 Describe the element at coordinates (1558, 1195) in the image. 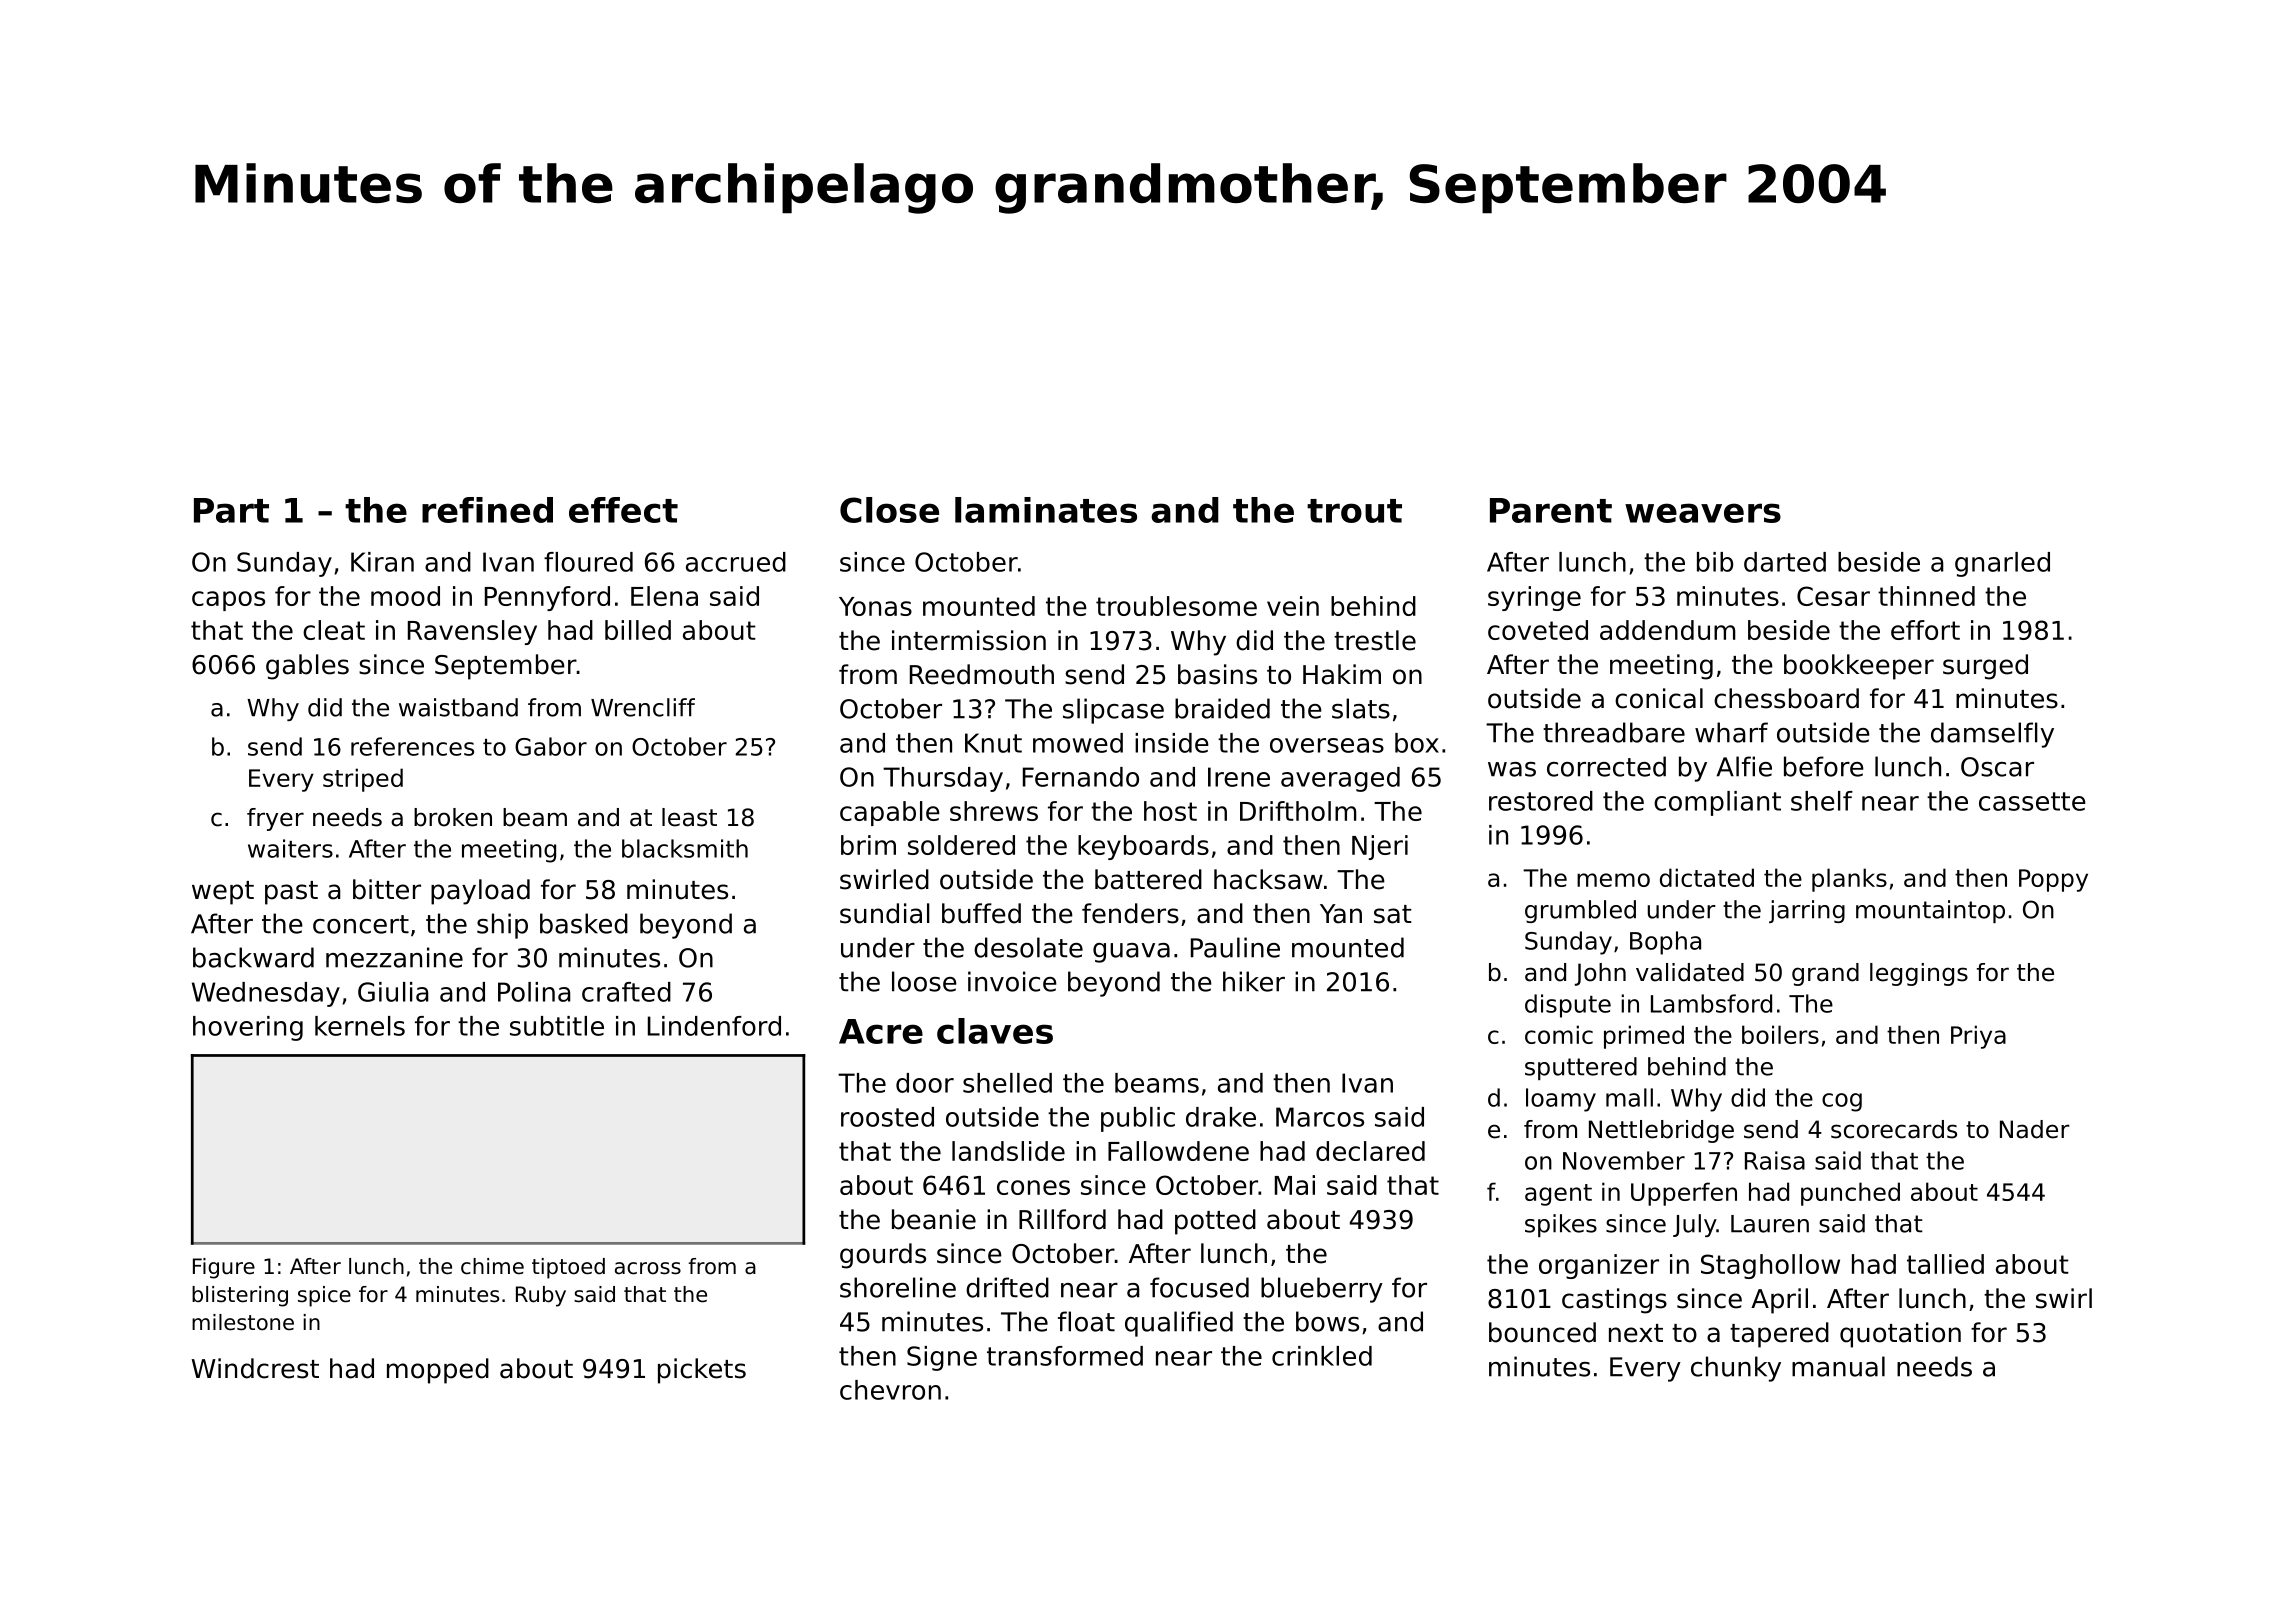

I see `agent` at that location.
